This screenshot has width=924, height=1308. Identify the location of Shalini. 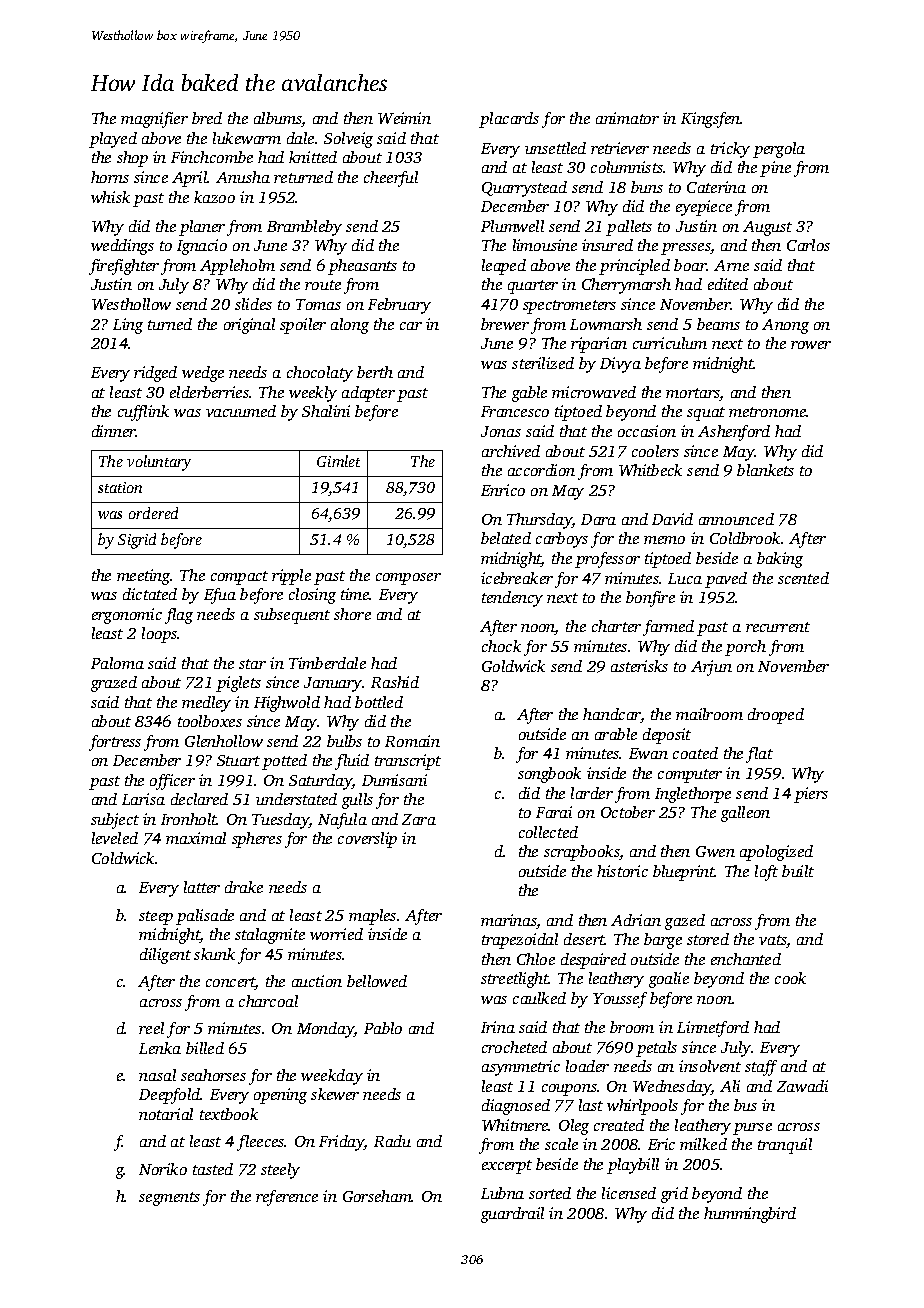
(326, 411).
